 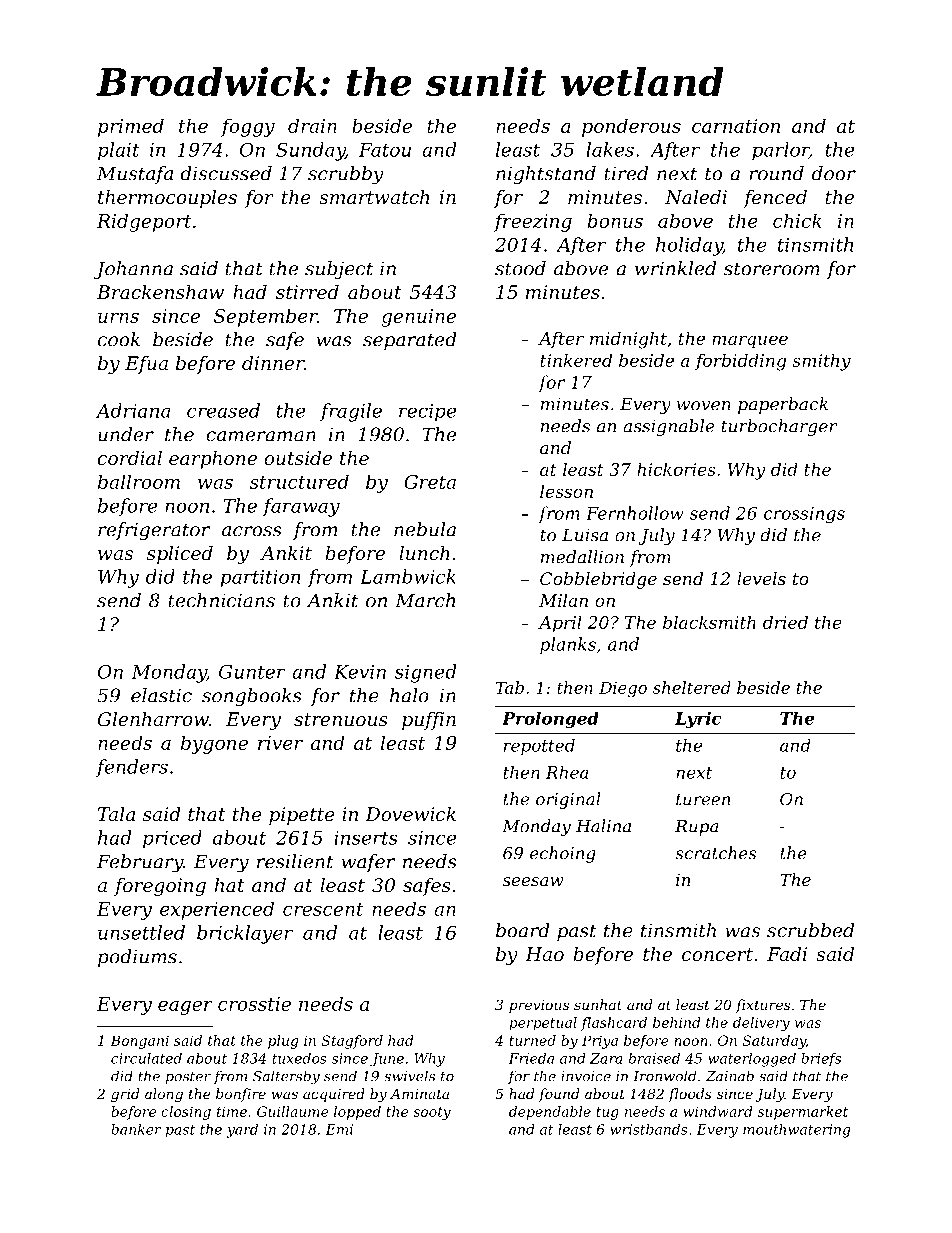 I want to click on pipette, so click(x=302, y=816).
